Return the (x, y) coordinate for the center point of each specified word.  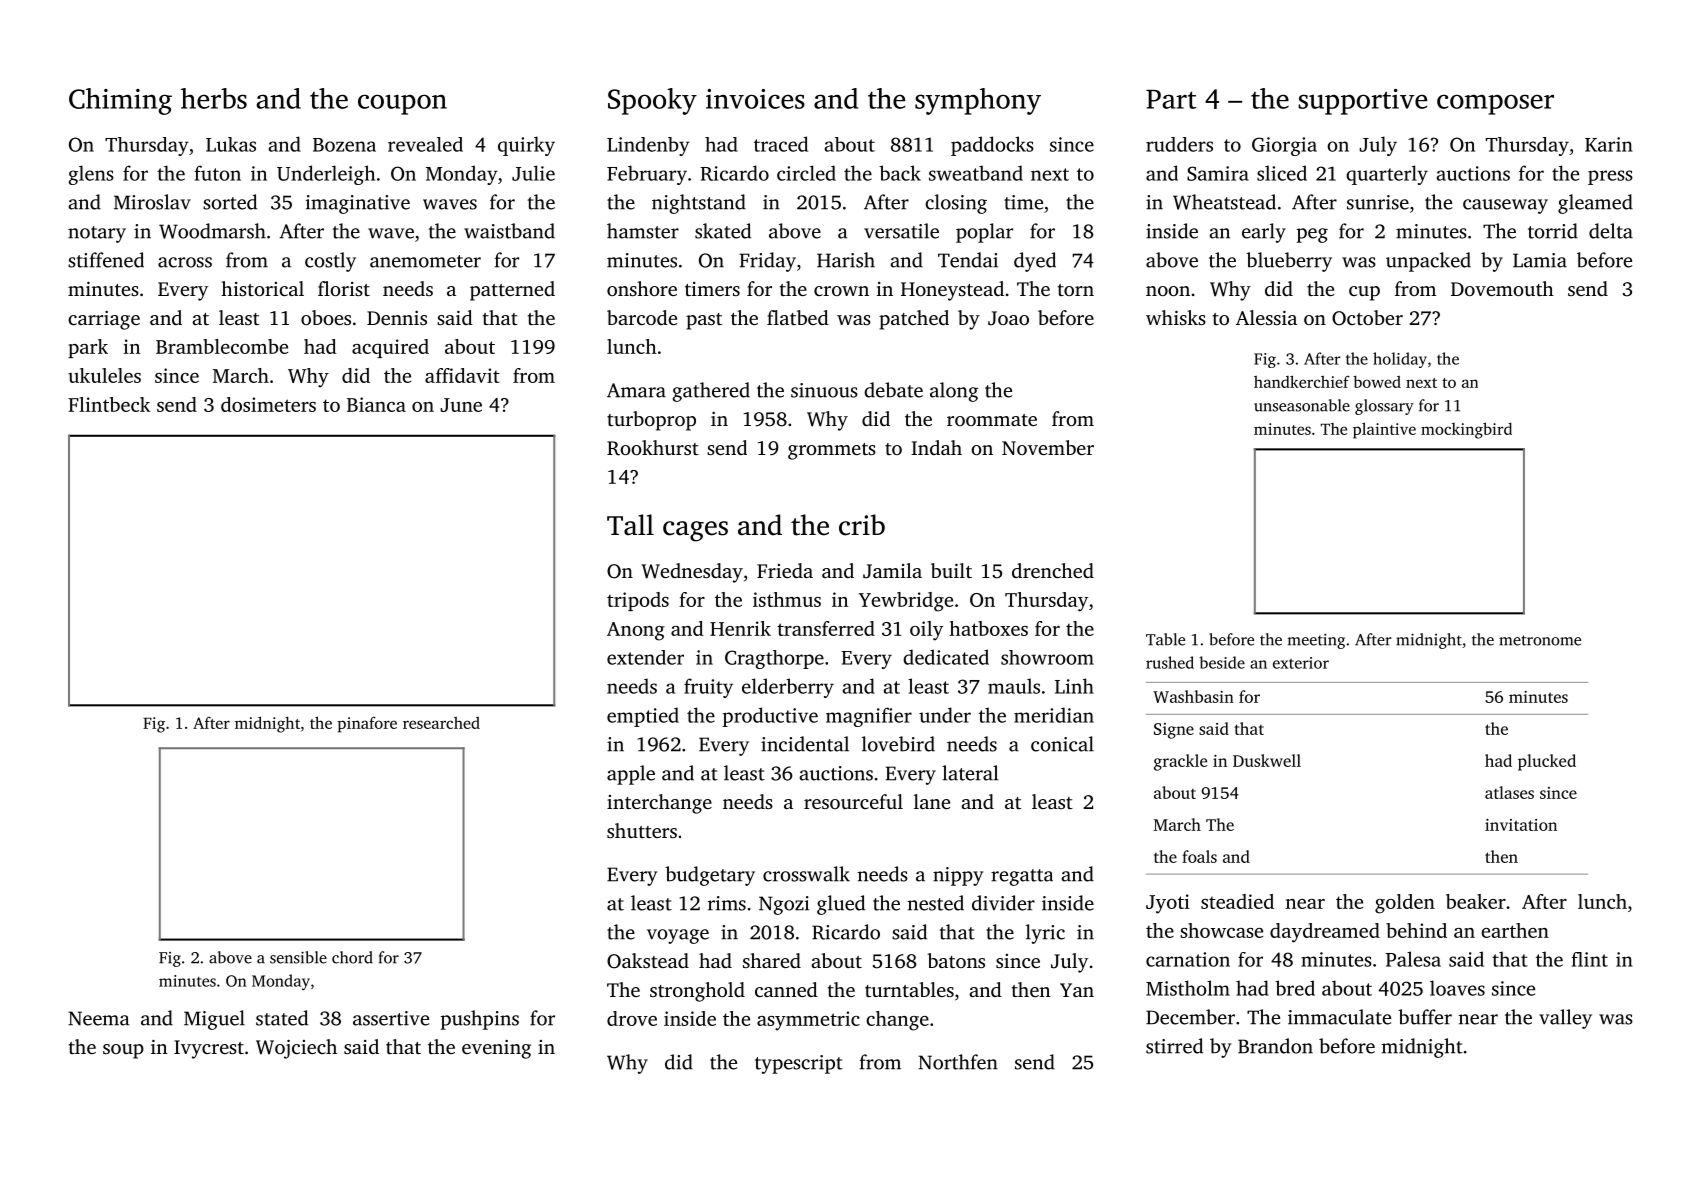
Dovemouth (1502, 288)
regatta (1022, 877)
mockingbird (1466, 430)
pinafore (367, 725)
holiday (1400, 360)
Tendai (968, 260)
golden (1405, 904)
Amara (636, 390)
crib (862, 525)
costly (330, 262)
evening (496, 1049)
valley (1565, 1019)
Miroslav (152, 202)
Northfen (958, 1062)
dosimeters (268, 404)
